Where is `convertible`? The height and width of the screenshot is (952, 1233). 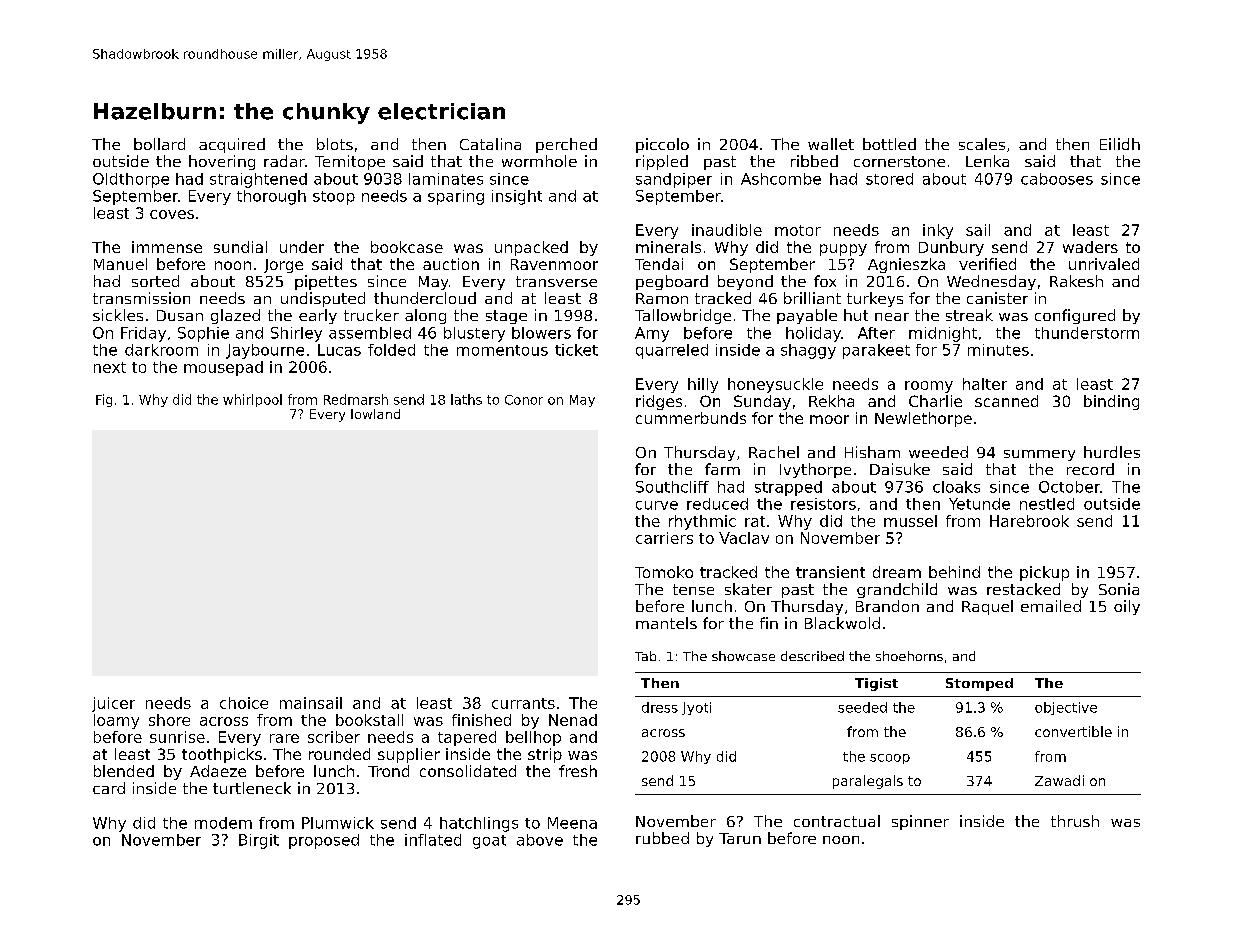 convertible is located at coordinates (1073, 731).
